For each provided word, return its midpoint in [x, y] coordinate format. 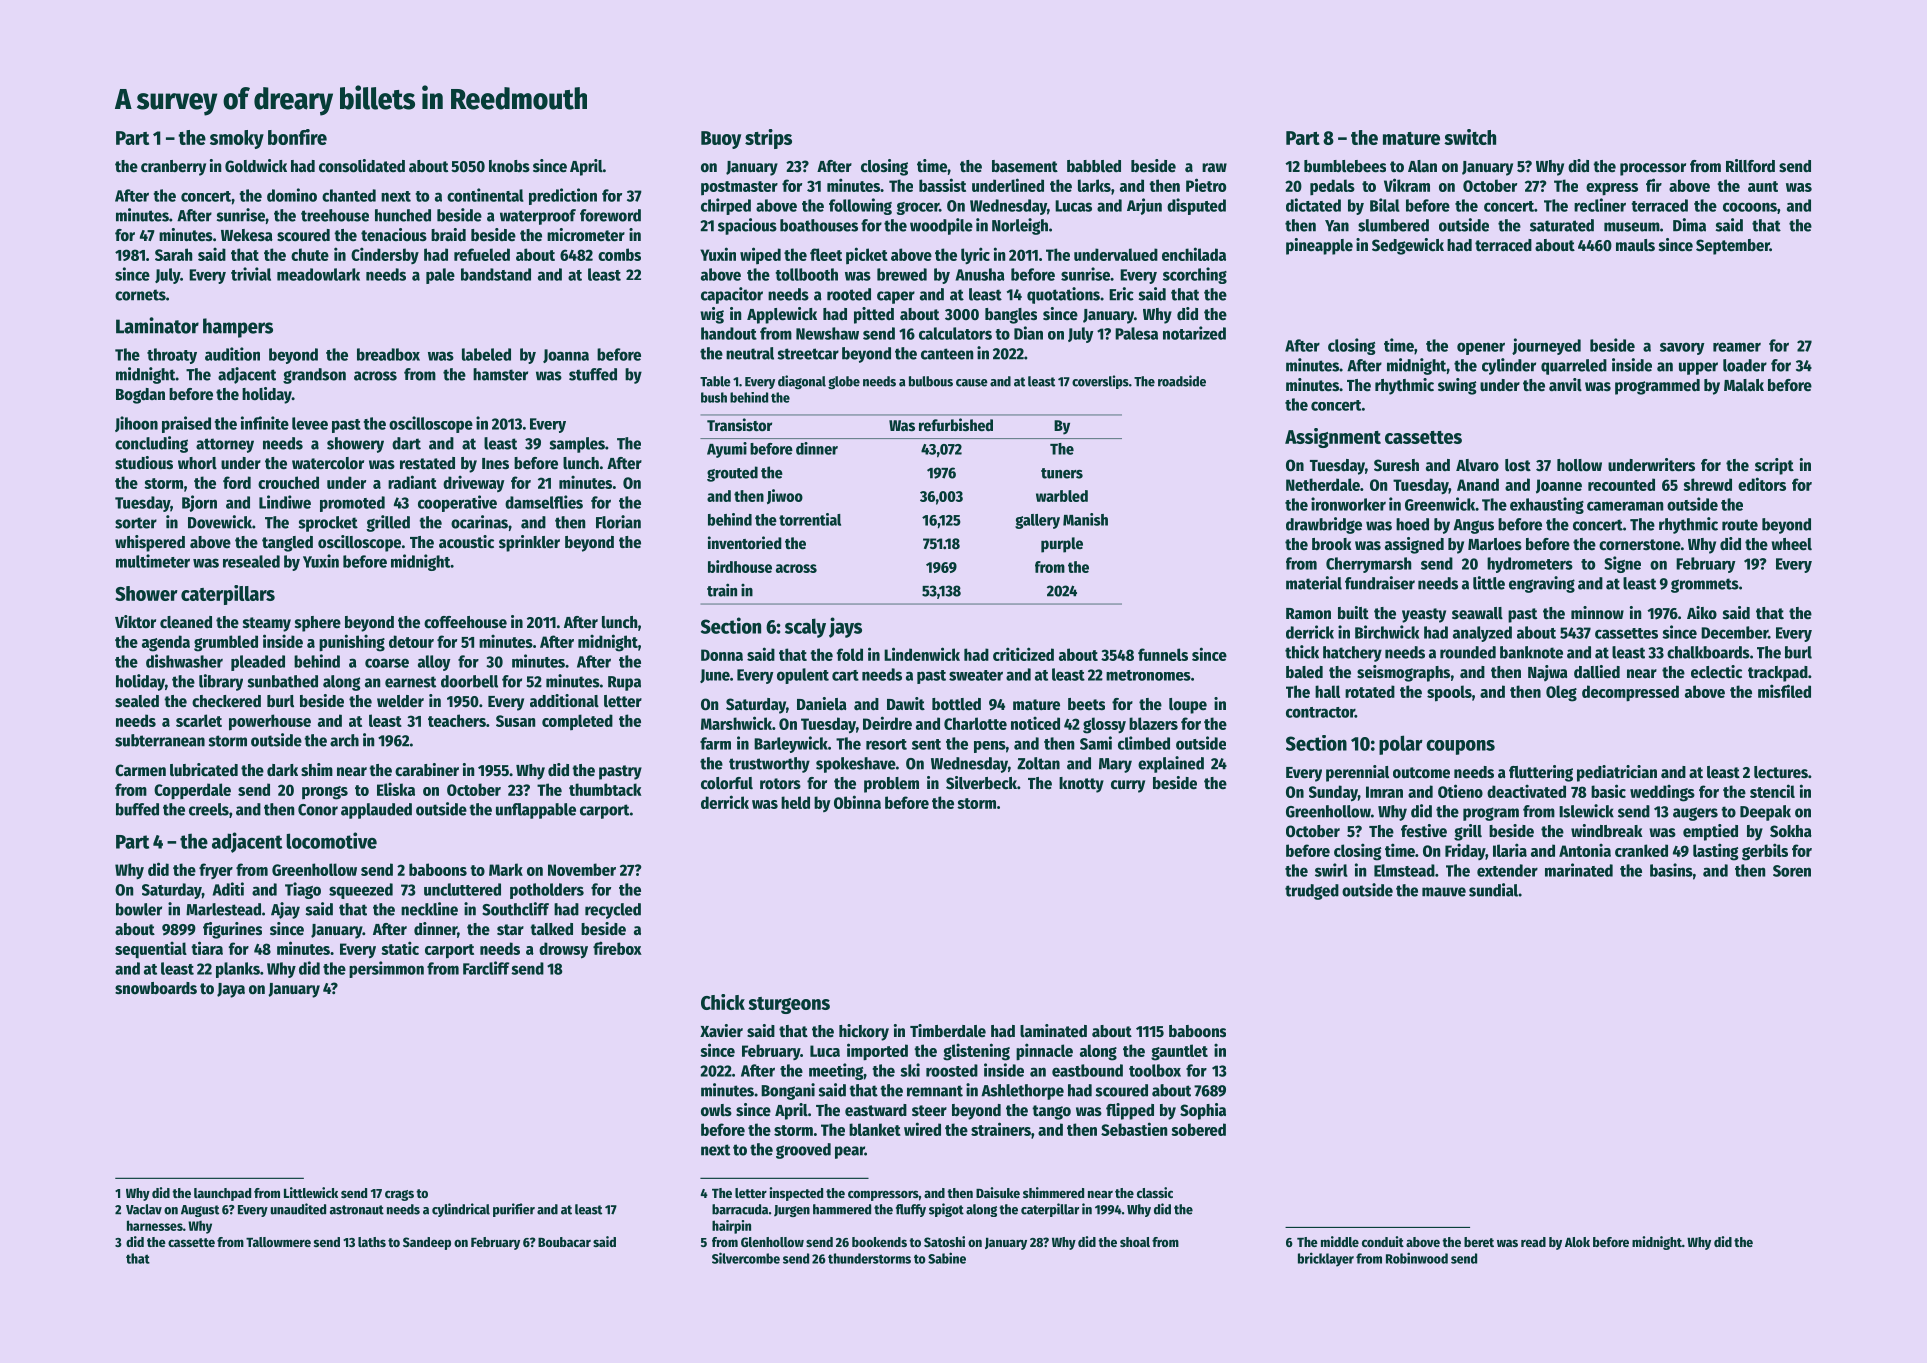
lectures [1781, 772]
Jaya [231, 990]
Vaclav [144, 1209]
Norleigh [1020, 226]
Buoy [721, 140]
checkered [226, 701]
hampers [238, 328]
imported [877, 1052]
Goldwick [256, 166]
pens [990, 747]
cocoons [1750, 207]
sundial [1493, 890]
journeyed [1546, 346]
